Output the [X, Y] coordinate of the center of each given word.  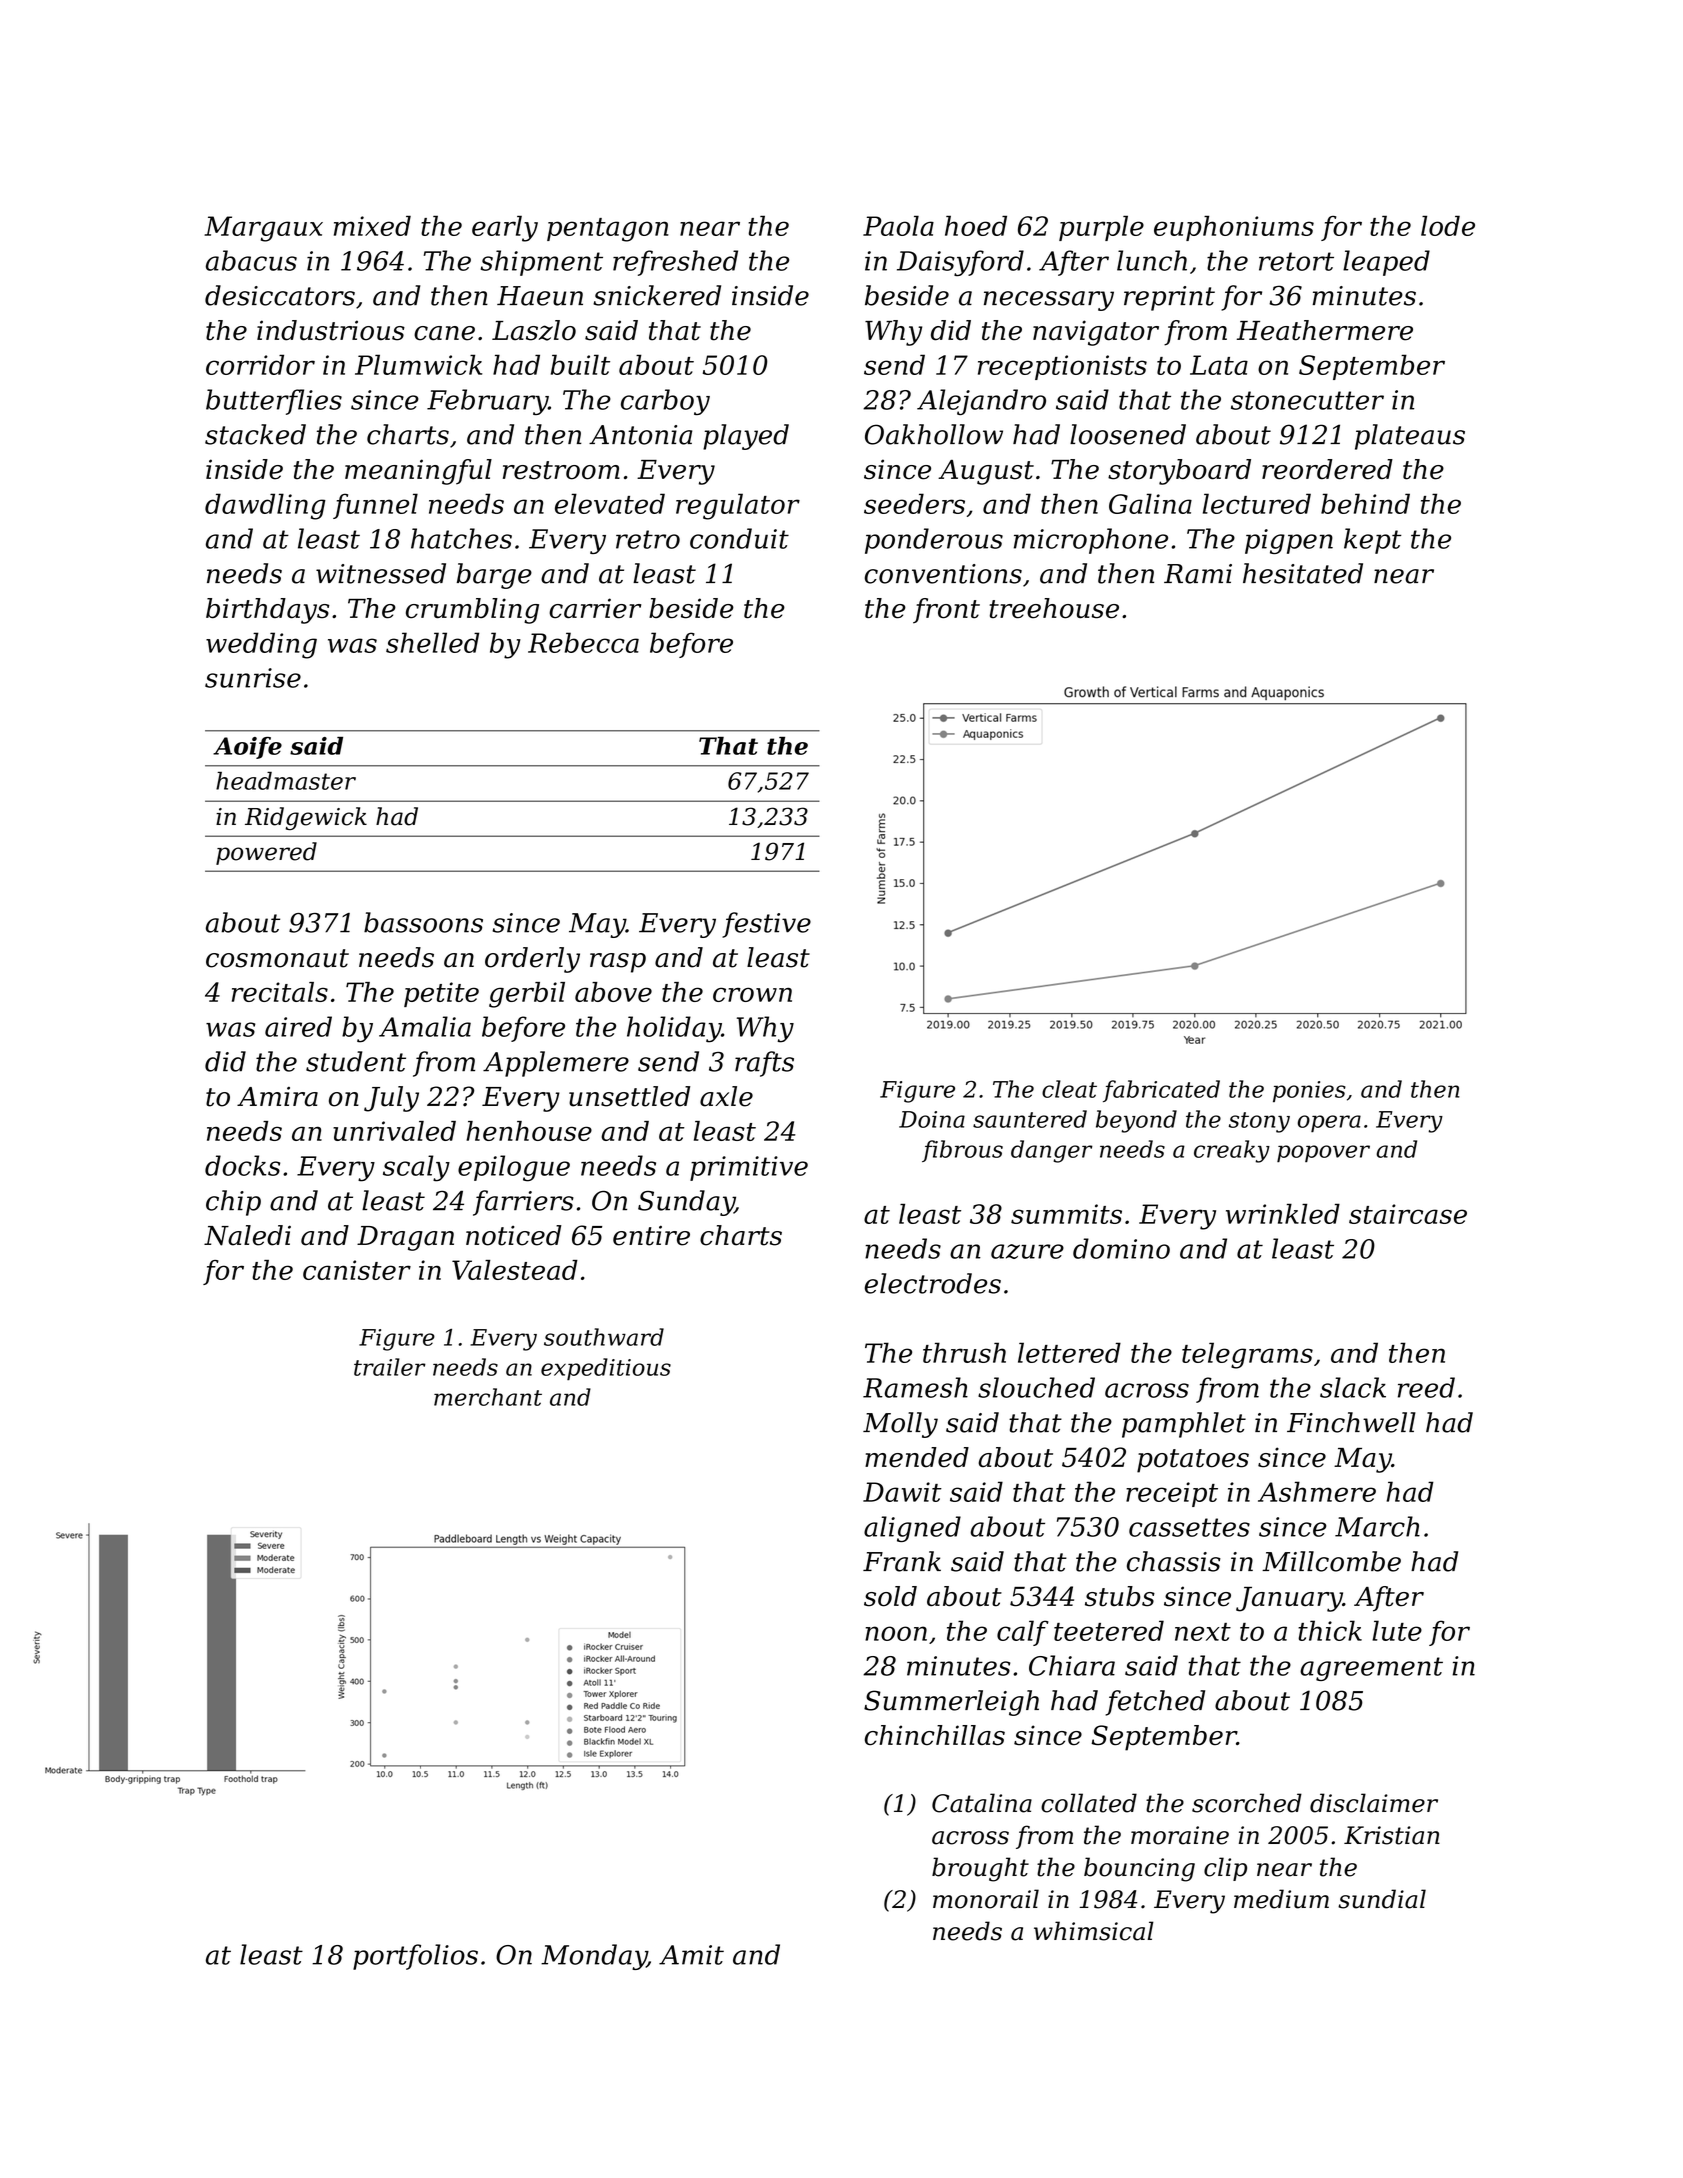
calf [1023, 1633]
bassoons [423, 922]
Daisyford [960, 263]
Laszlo [534, 330]
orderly [532, 960]
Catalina [982, 1803]
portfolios [415, 1957]
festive [766, 925]
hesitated [1303, 573]
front [946, 611]
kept [1373, 541]
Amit [691, 1955]
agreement [1371, 1669]
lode [1448, 226]
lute [1397, 1630]
